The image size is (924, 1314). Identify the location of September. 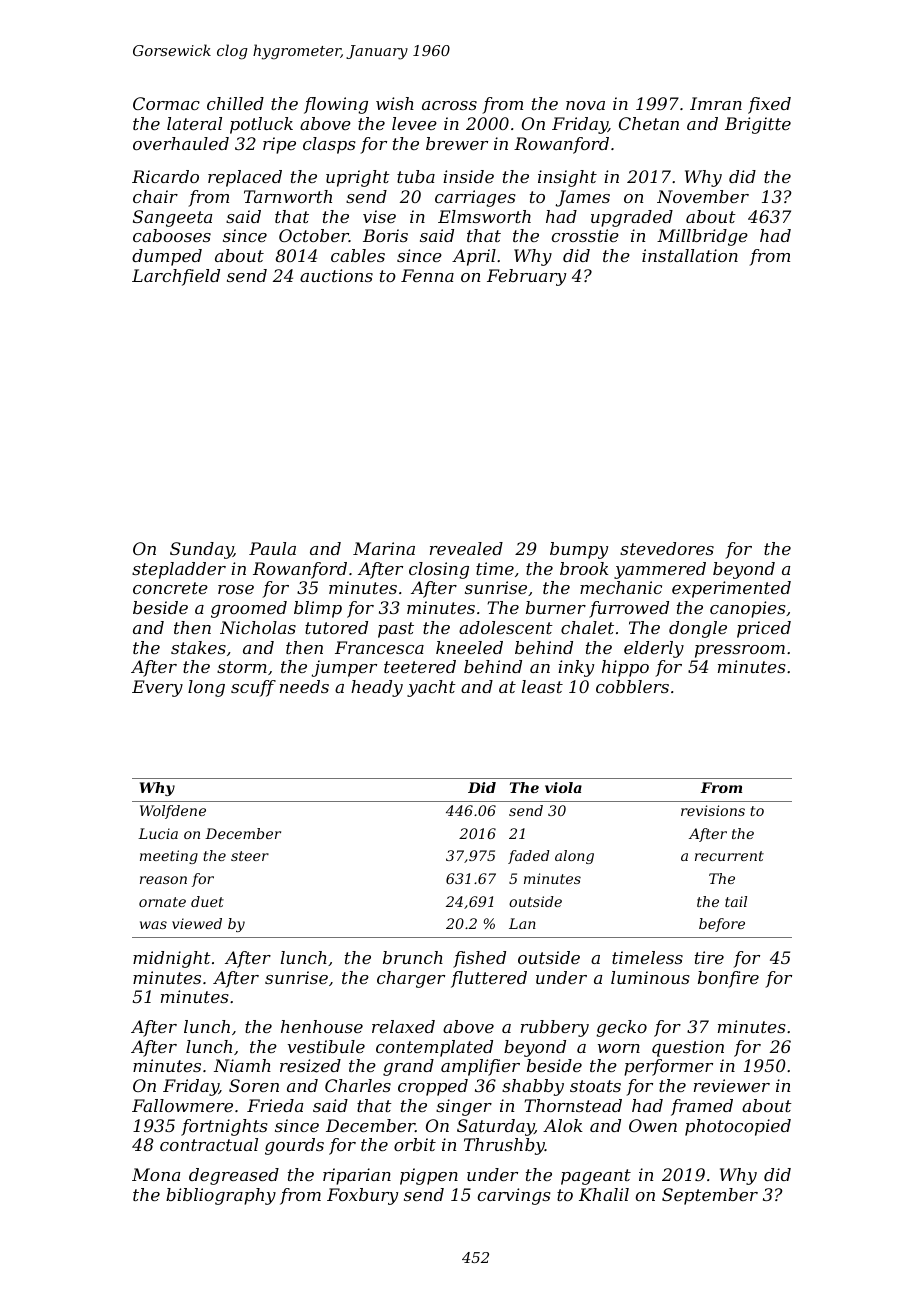
(710, 1196).
